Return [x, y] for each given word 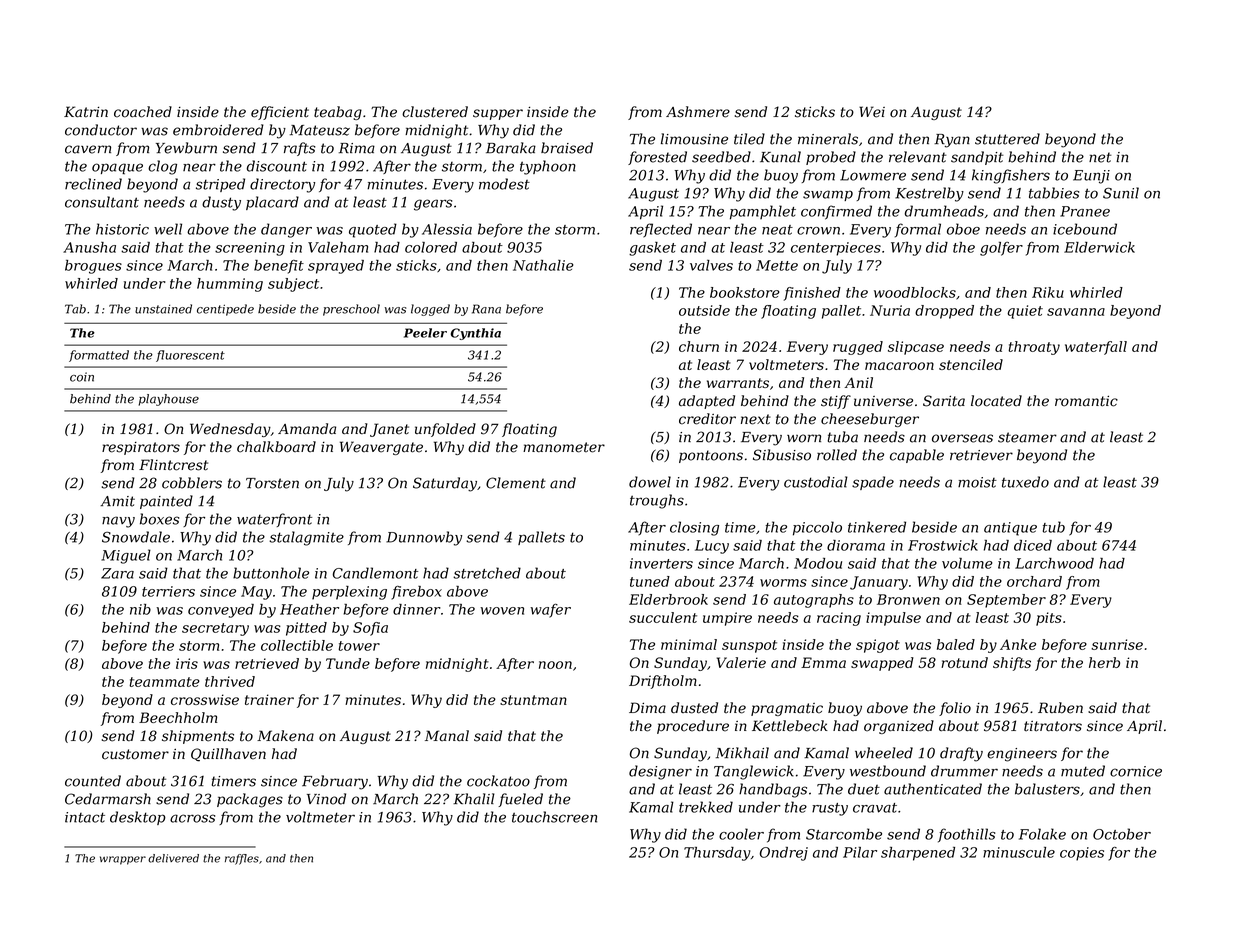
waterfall [1096, 348]
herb [1104, 662]
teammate [164, 682]
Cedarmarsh [108, 799]
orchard [1034, 581]
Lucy [712, 547]
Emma [823, 662]
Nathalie [543, 265]
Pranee [1085, 211]
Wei [872, 112]
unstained [163, 309]
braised [567, 148]
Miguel [126, 556]
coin [82, 377]
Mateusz [320, 130]
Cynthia [476, 334]
